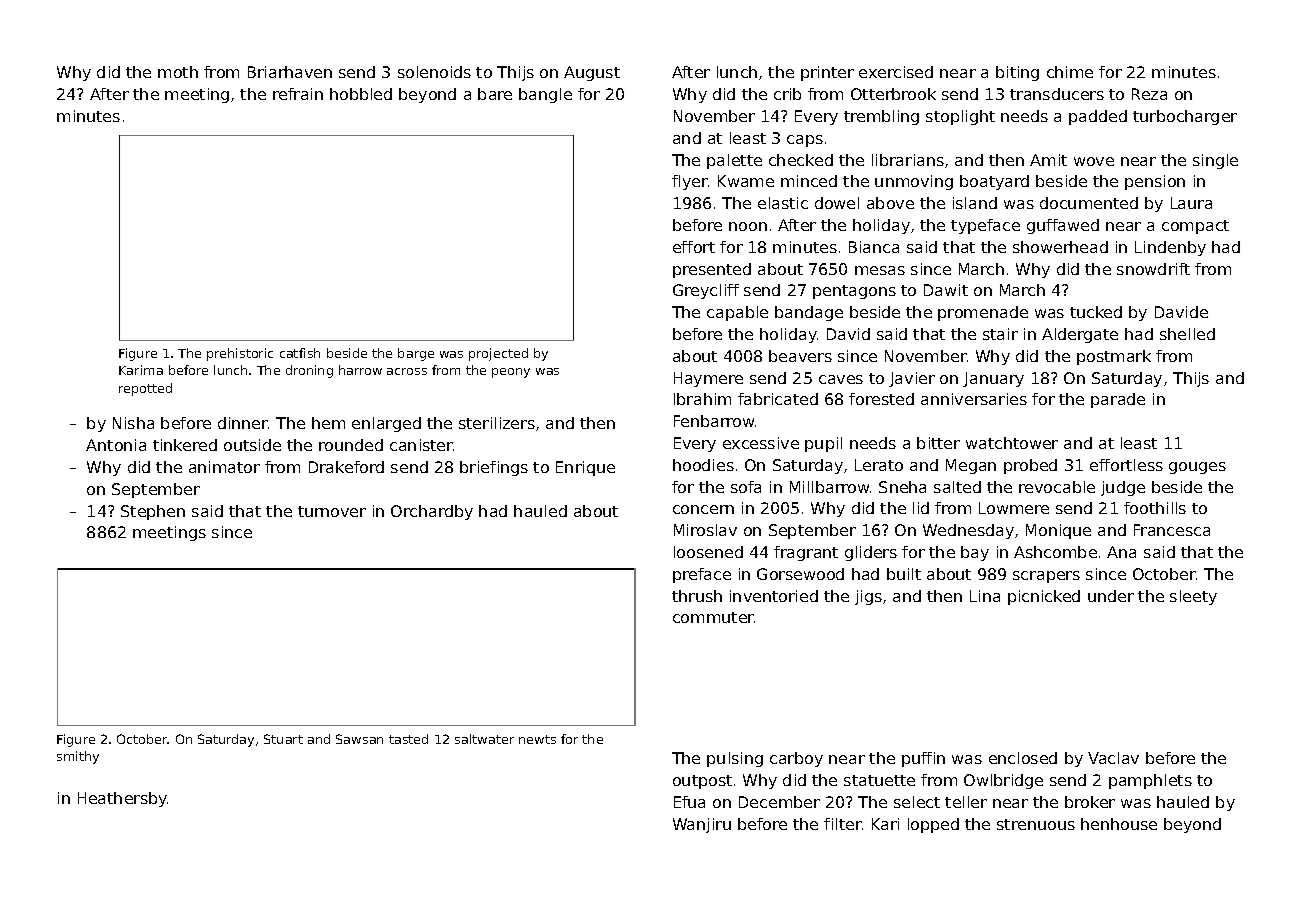  What do you see at coordinates (545, 95) in the screenshot?
I see `bangle` at bounding box center [545, 95].
